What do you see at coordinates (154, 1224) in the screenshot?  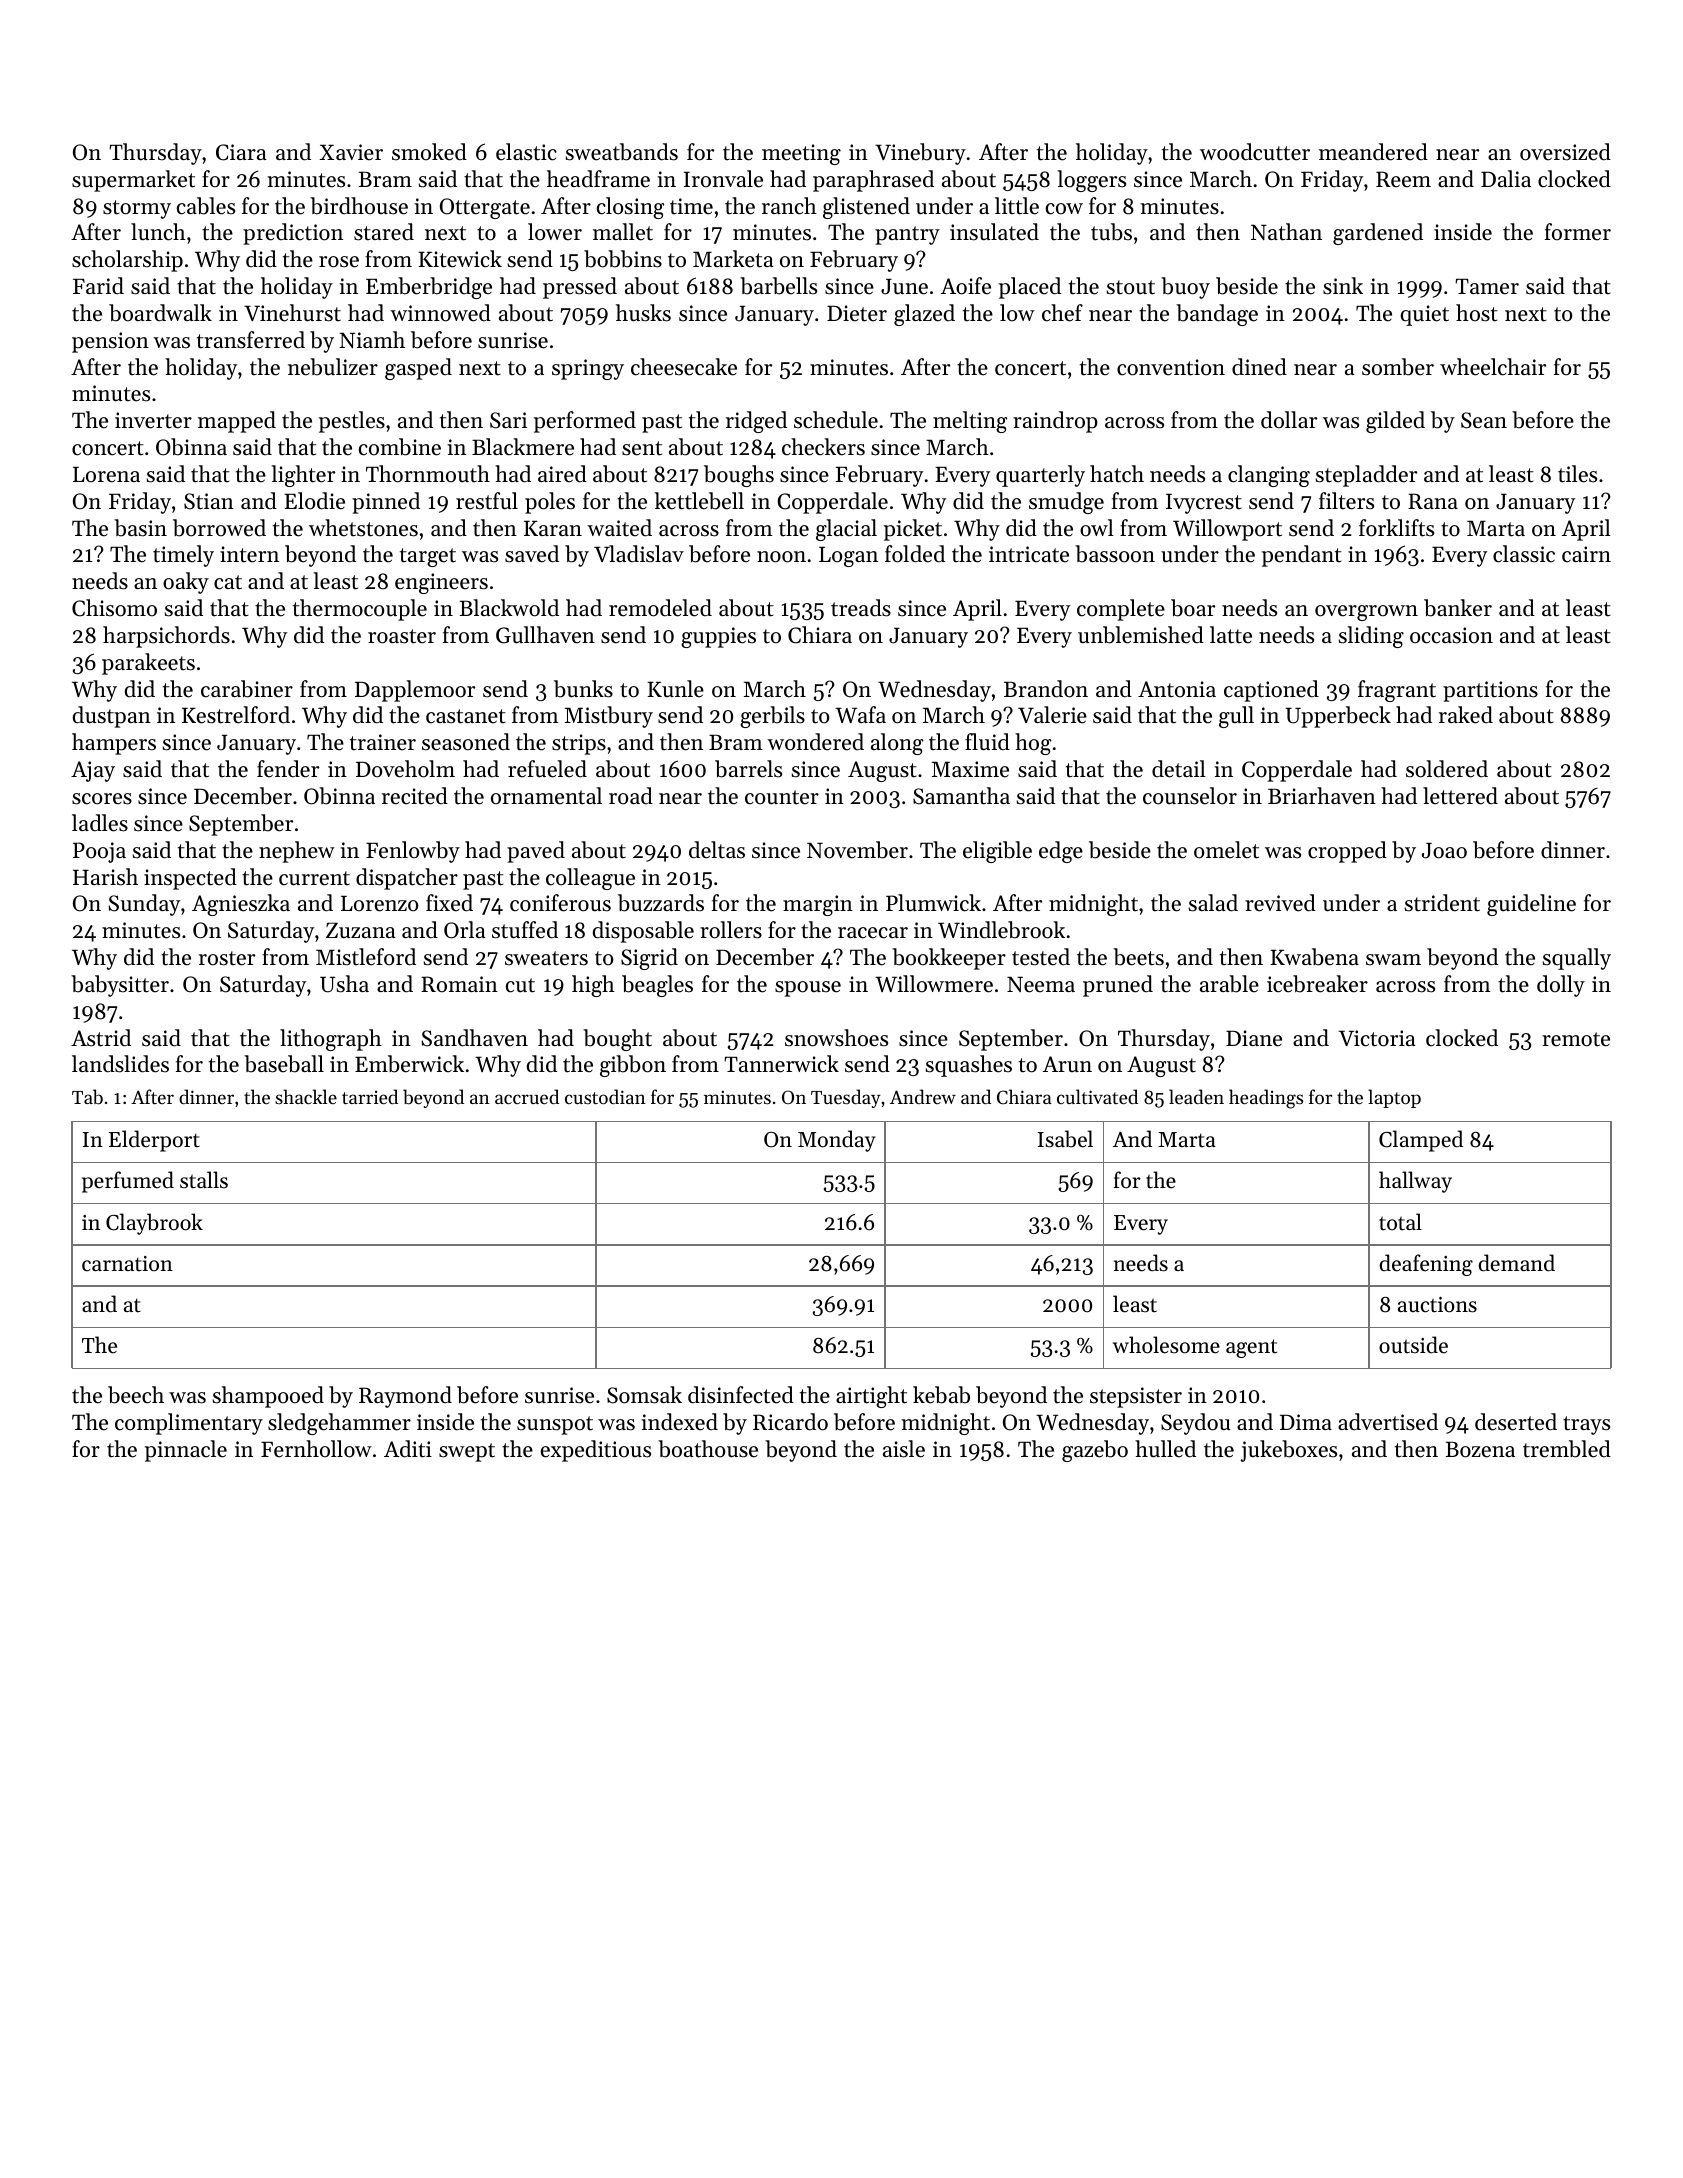 I see `Claybrook` at bounding box center [154, 1224].
